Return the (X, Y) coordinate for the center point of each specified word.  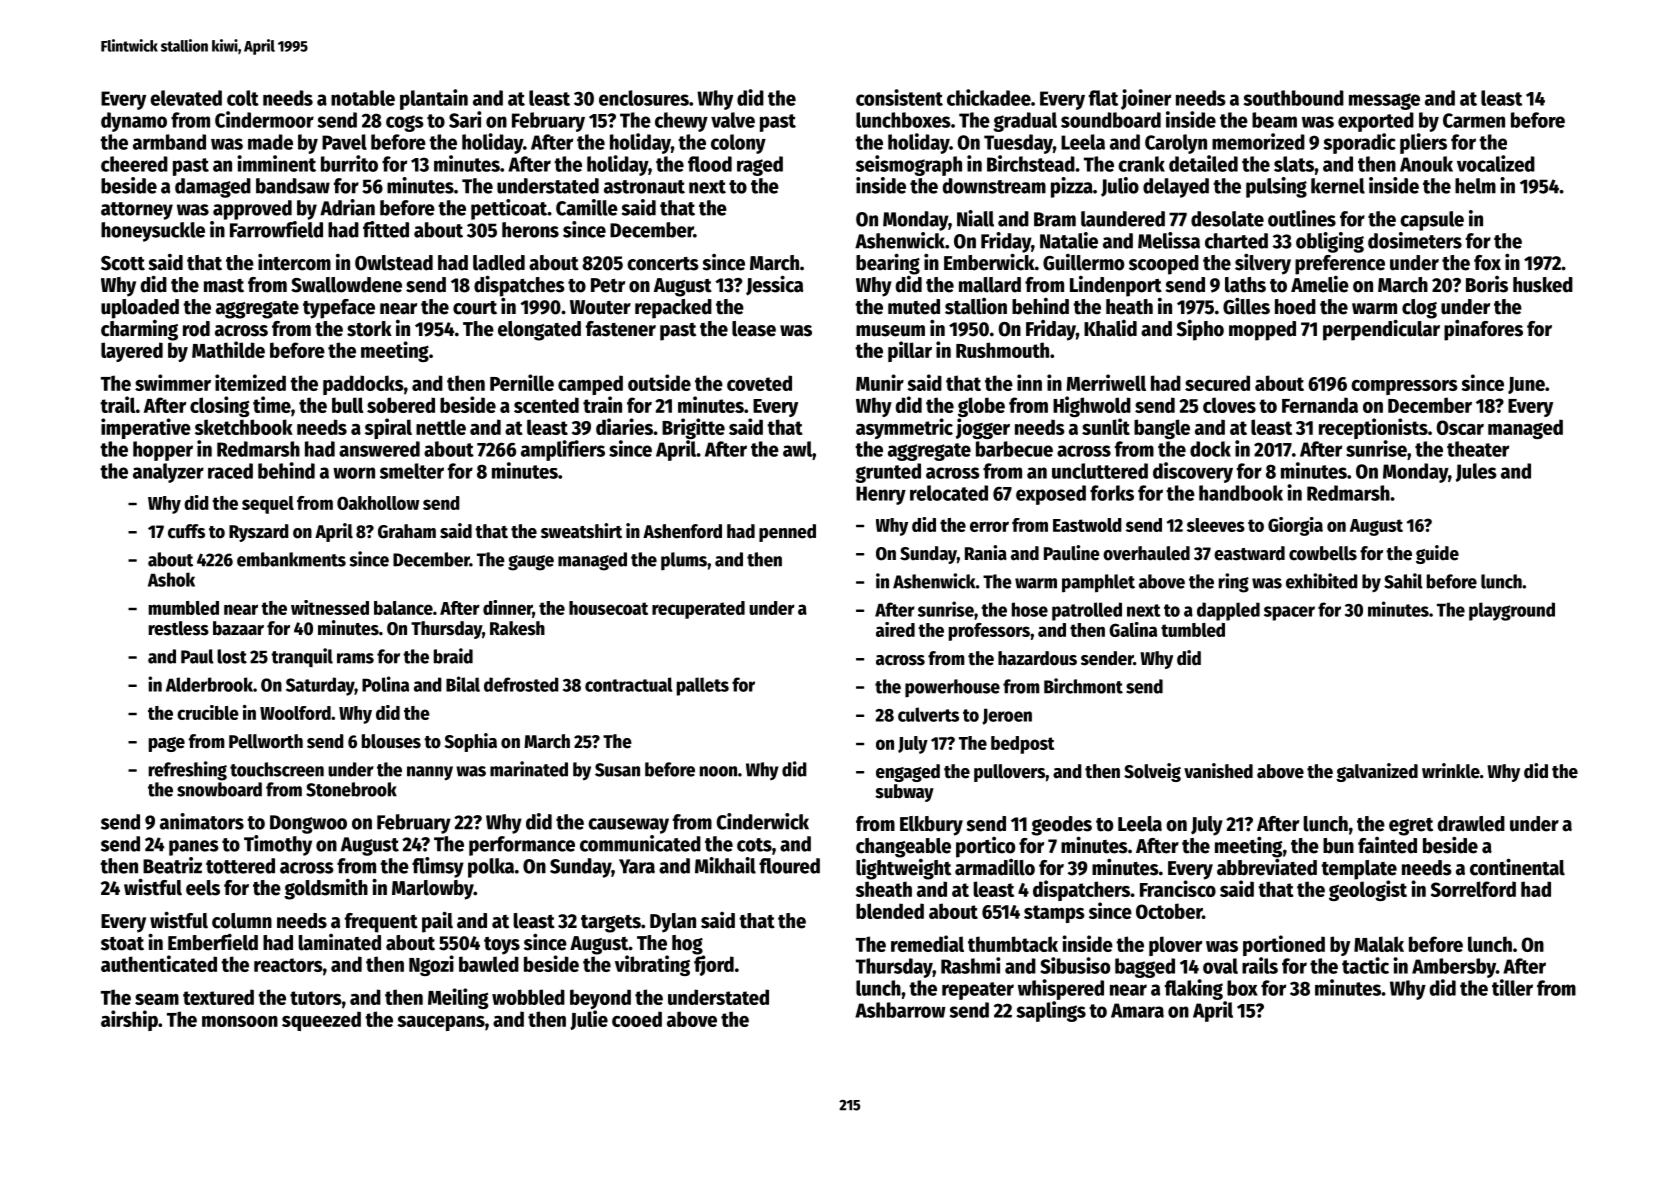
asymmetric (904, 428)
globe (981, 407)
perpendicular (1381, 330)
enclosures (644, 98)
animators (202, 821)
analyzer (168, 473)
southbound (1293, 98)
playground (1512, 611)
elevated (186, 98)
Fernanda (1320, 405)
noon (718, 771)
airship (129, 1020)
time (272, 404)
